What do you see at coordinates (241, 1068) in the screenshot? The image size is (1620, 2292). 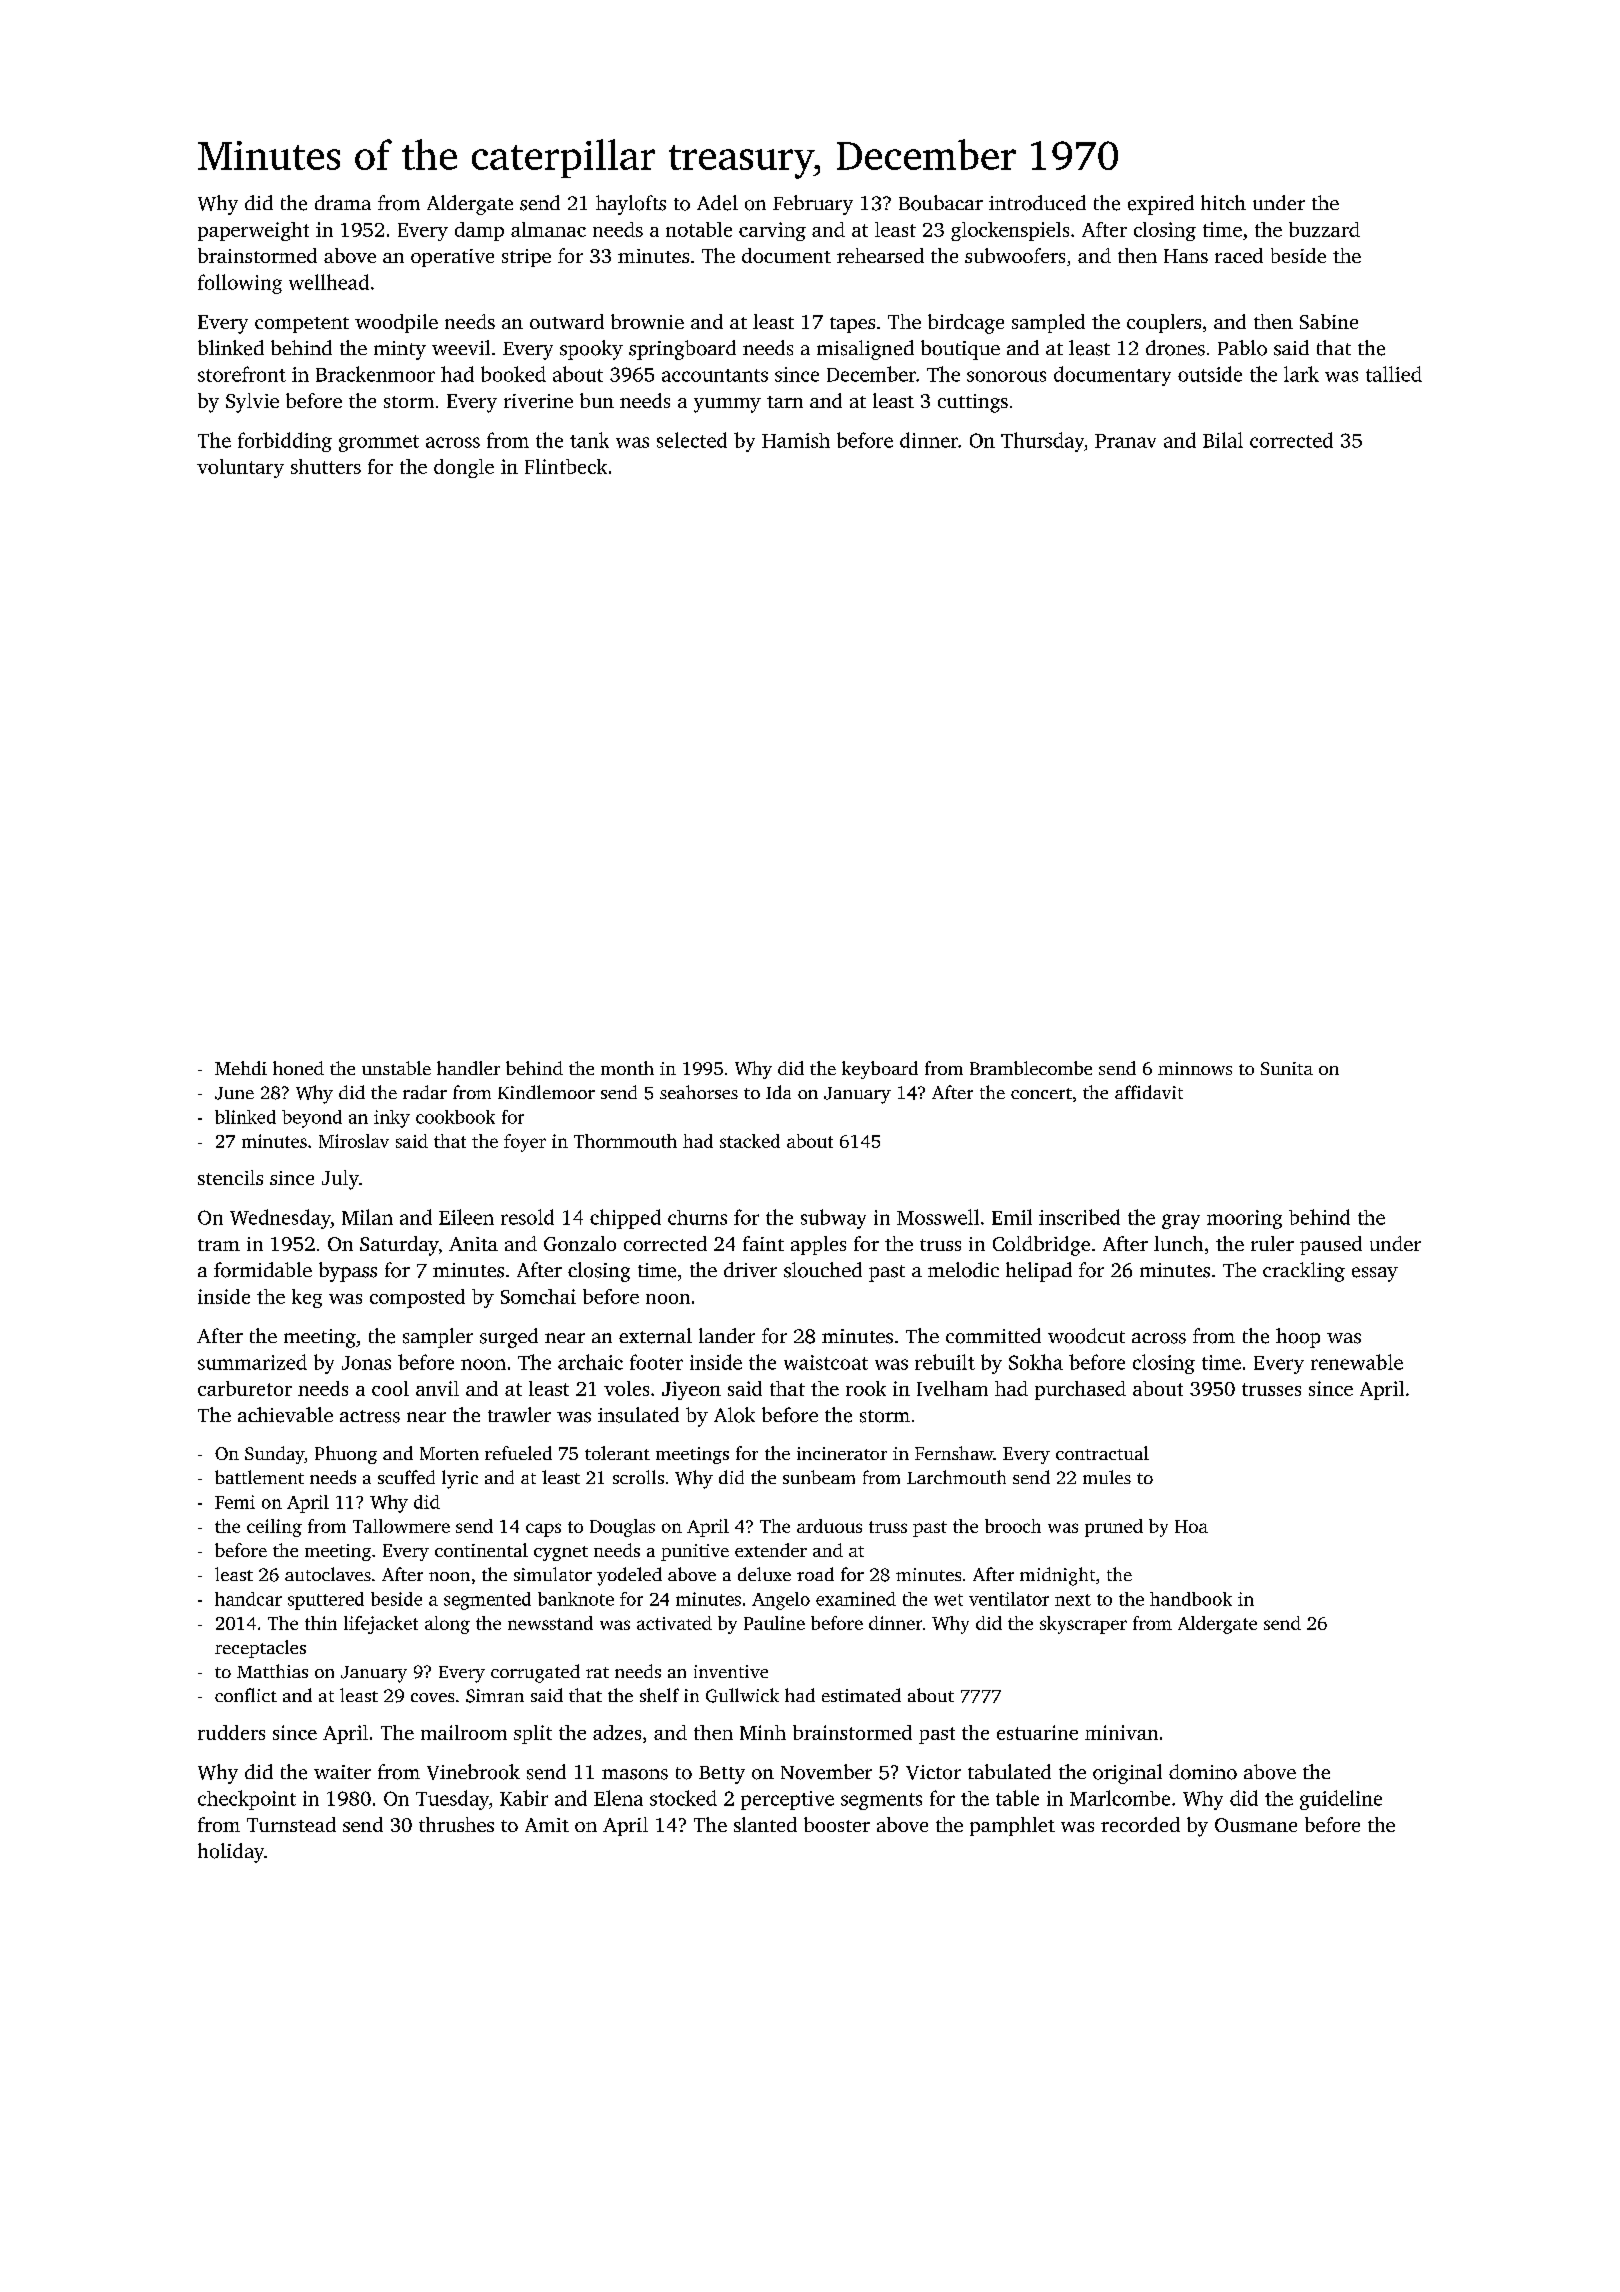 I see `Mehdi` at bounding box center [241, 1068].
